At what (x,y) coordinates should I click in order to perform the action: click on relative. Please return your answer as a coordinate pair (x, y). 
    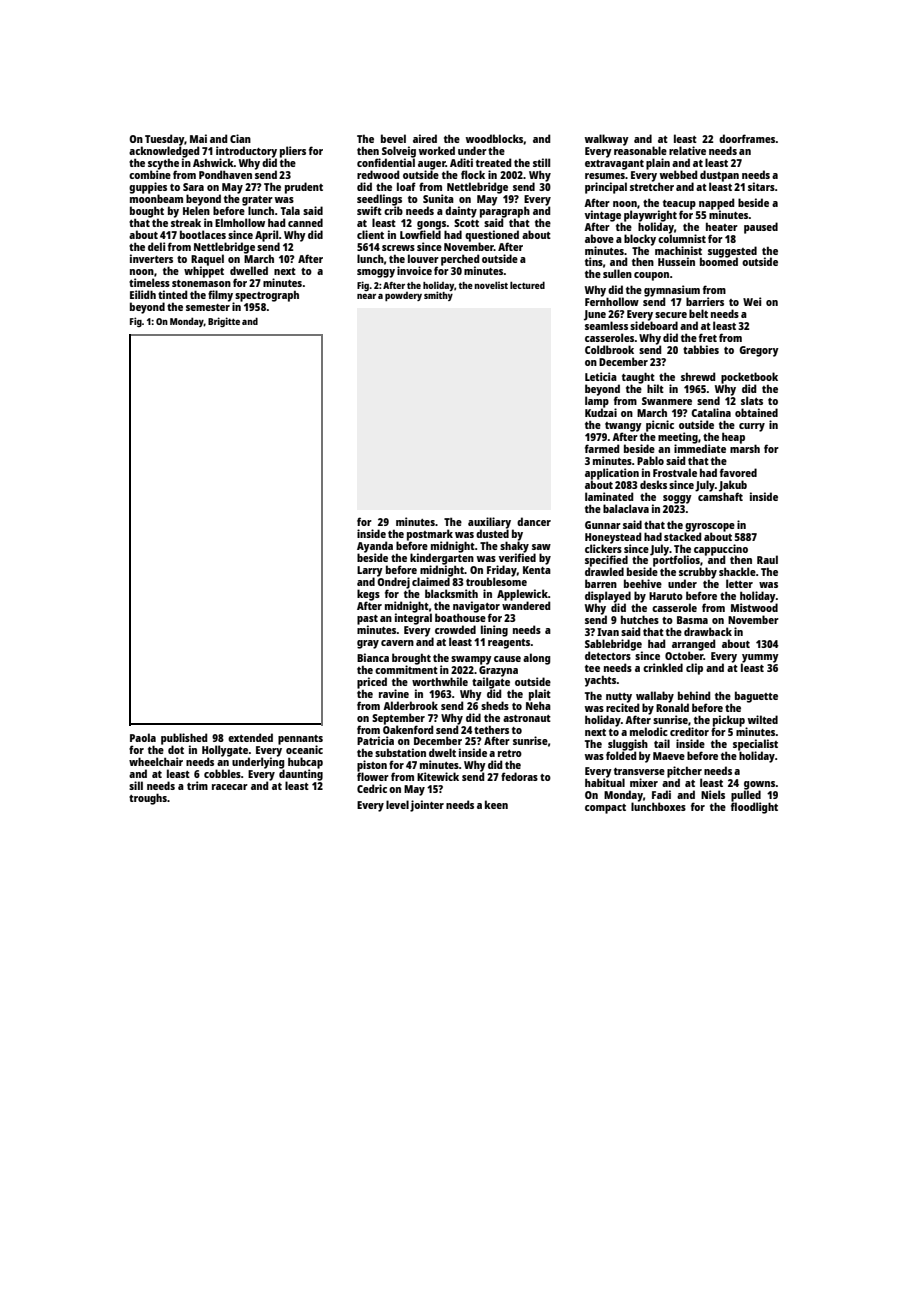
    Looking at the image, I should click on (687, 150).
